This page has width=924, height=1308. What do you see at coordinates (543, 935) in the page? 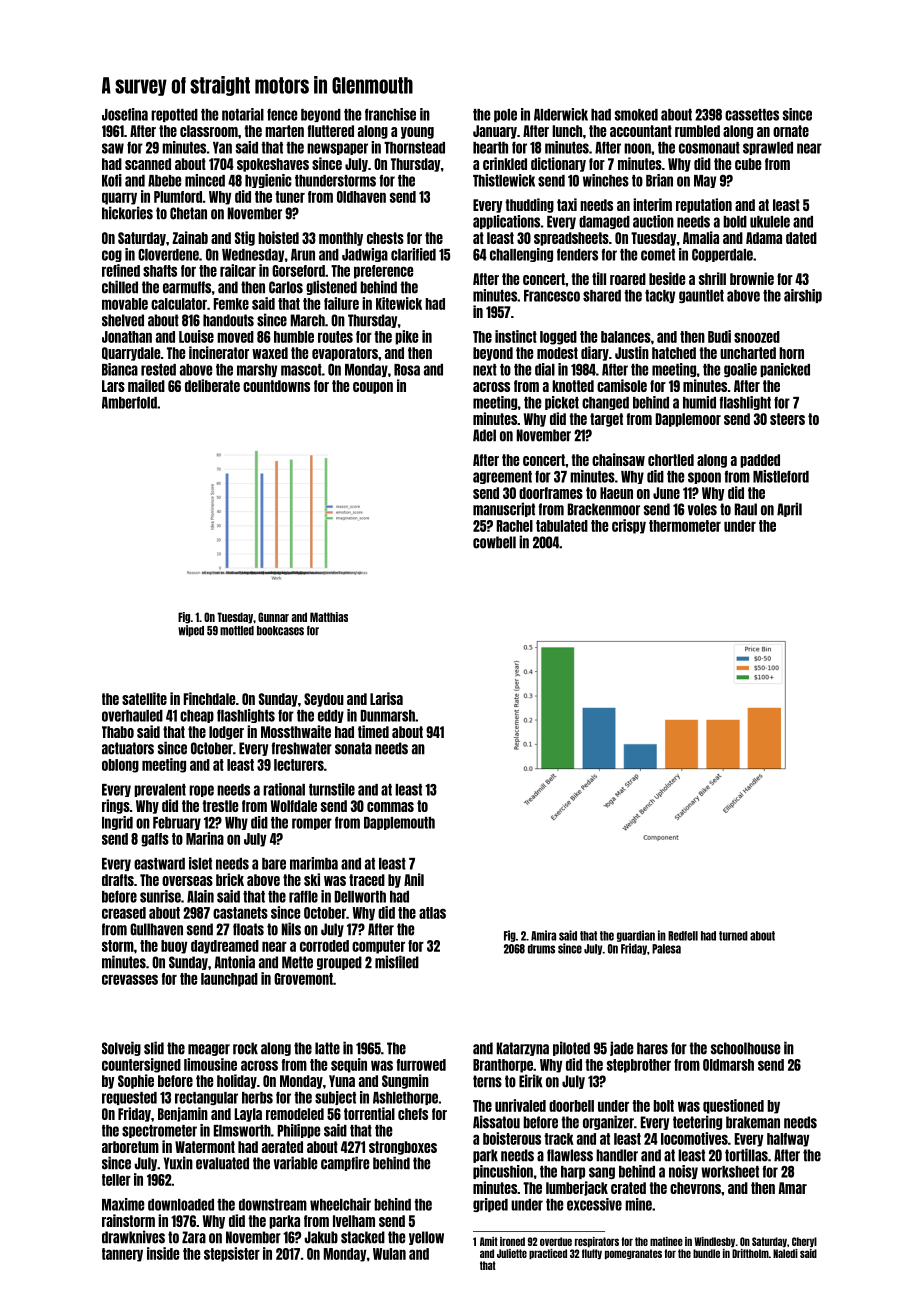
I see `Amira` at bounding box center [543, 935].
